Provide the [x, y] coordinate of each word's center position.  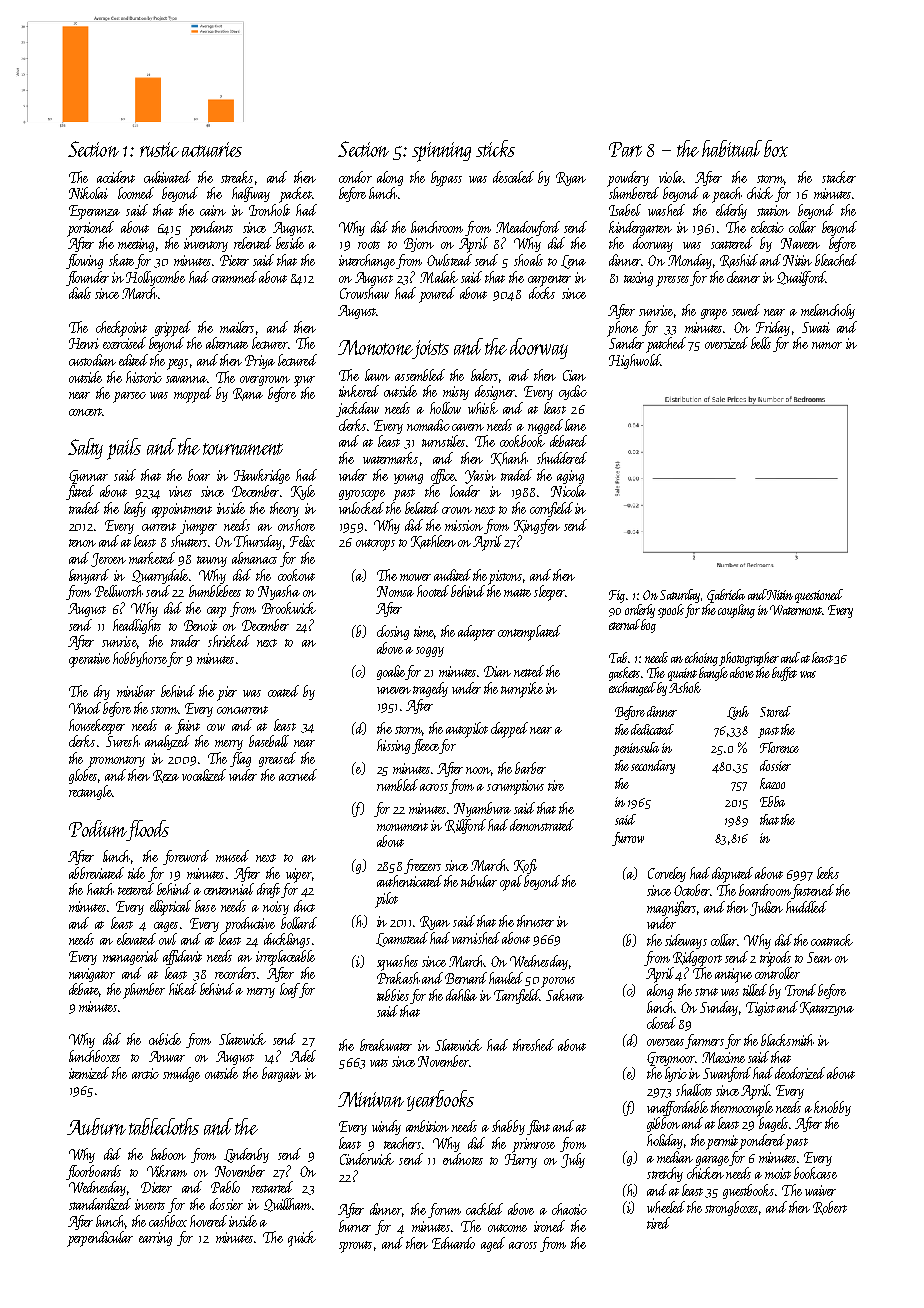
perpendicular [100, 1239]
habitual [732, 148]
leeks [828, 873]
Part [625, 149]
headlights [137, 626]
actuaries [212, 149]
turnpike [522, 690]
